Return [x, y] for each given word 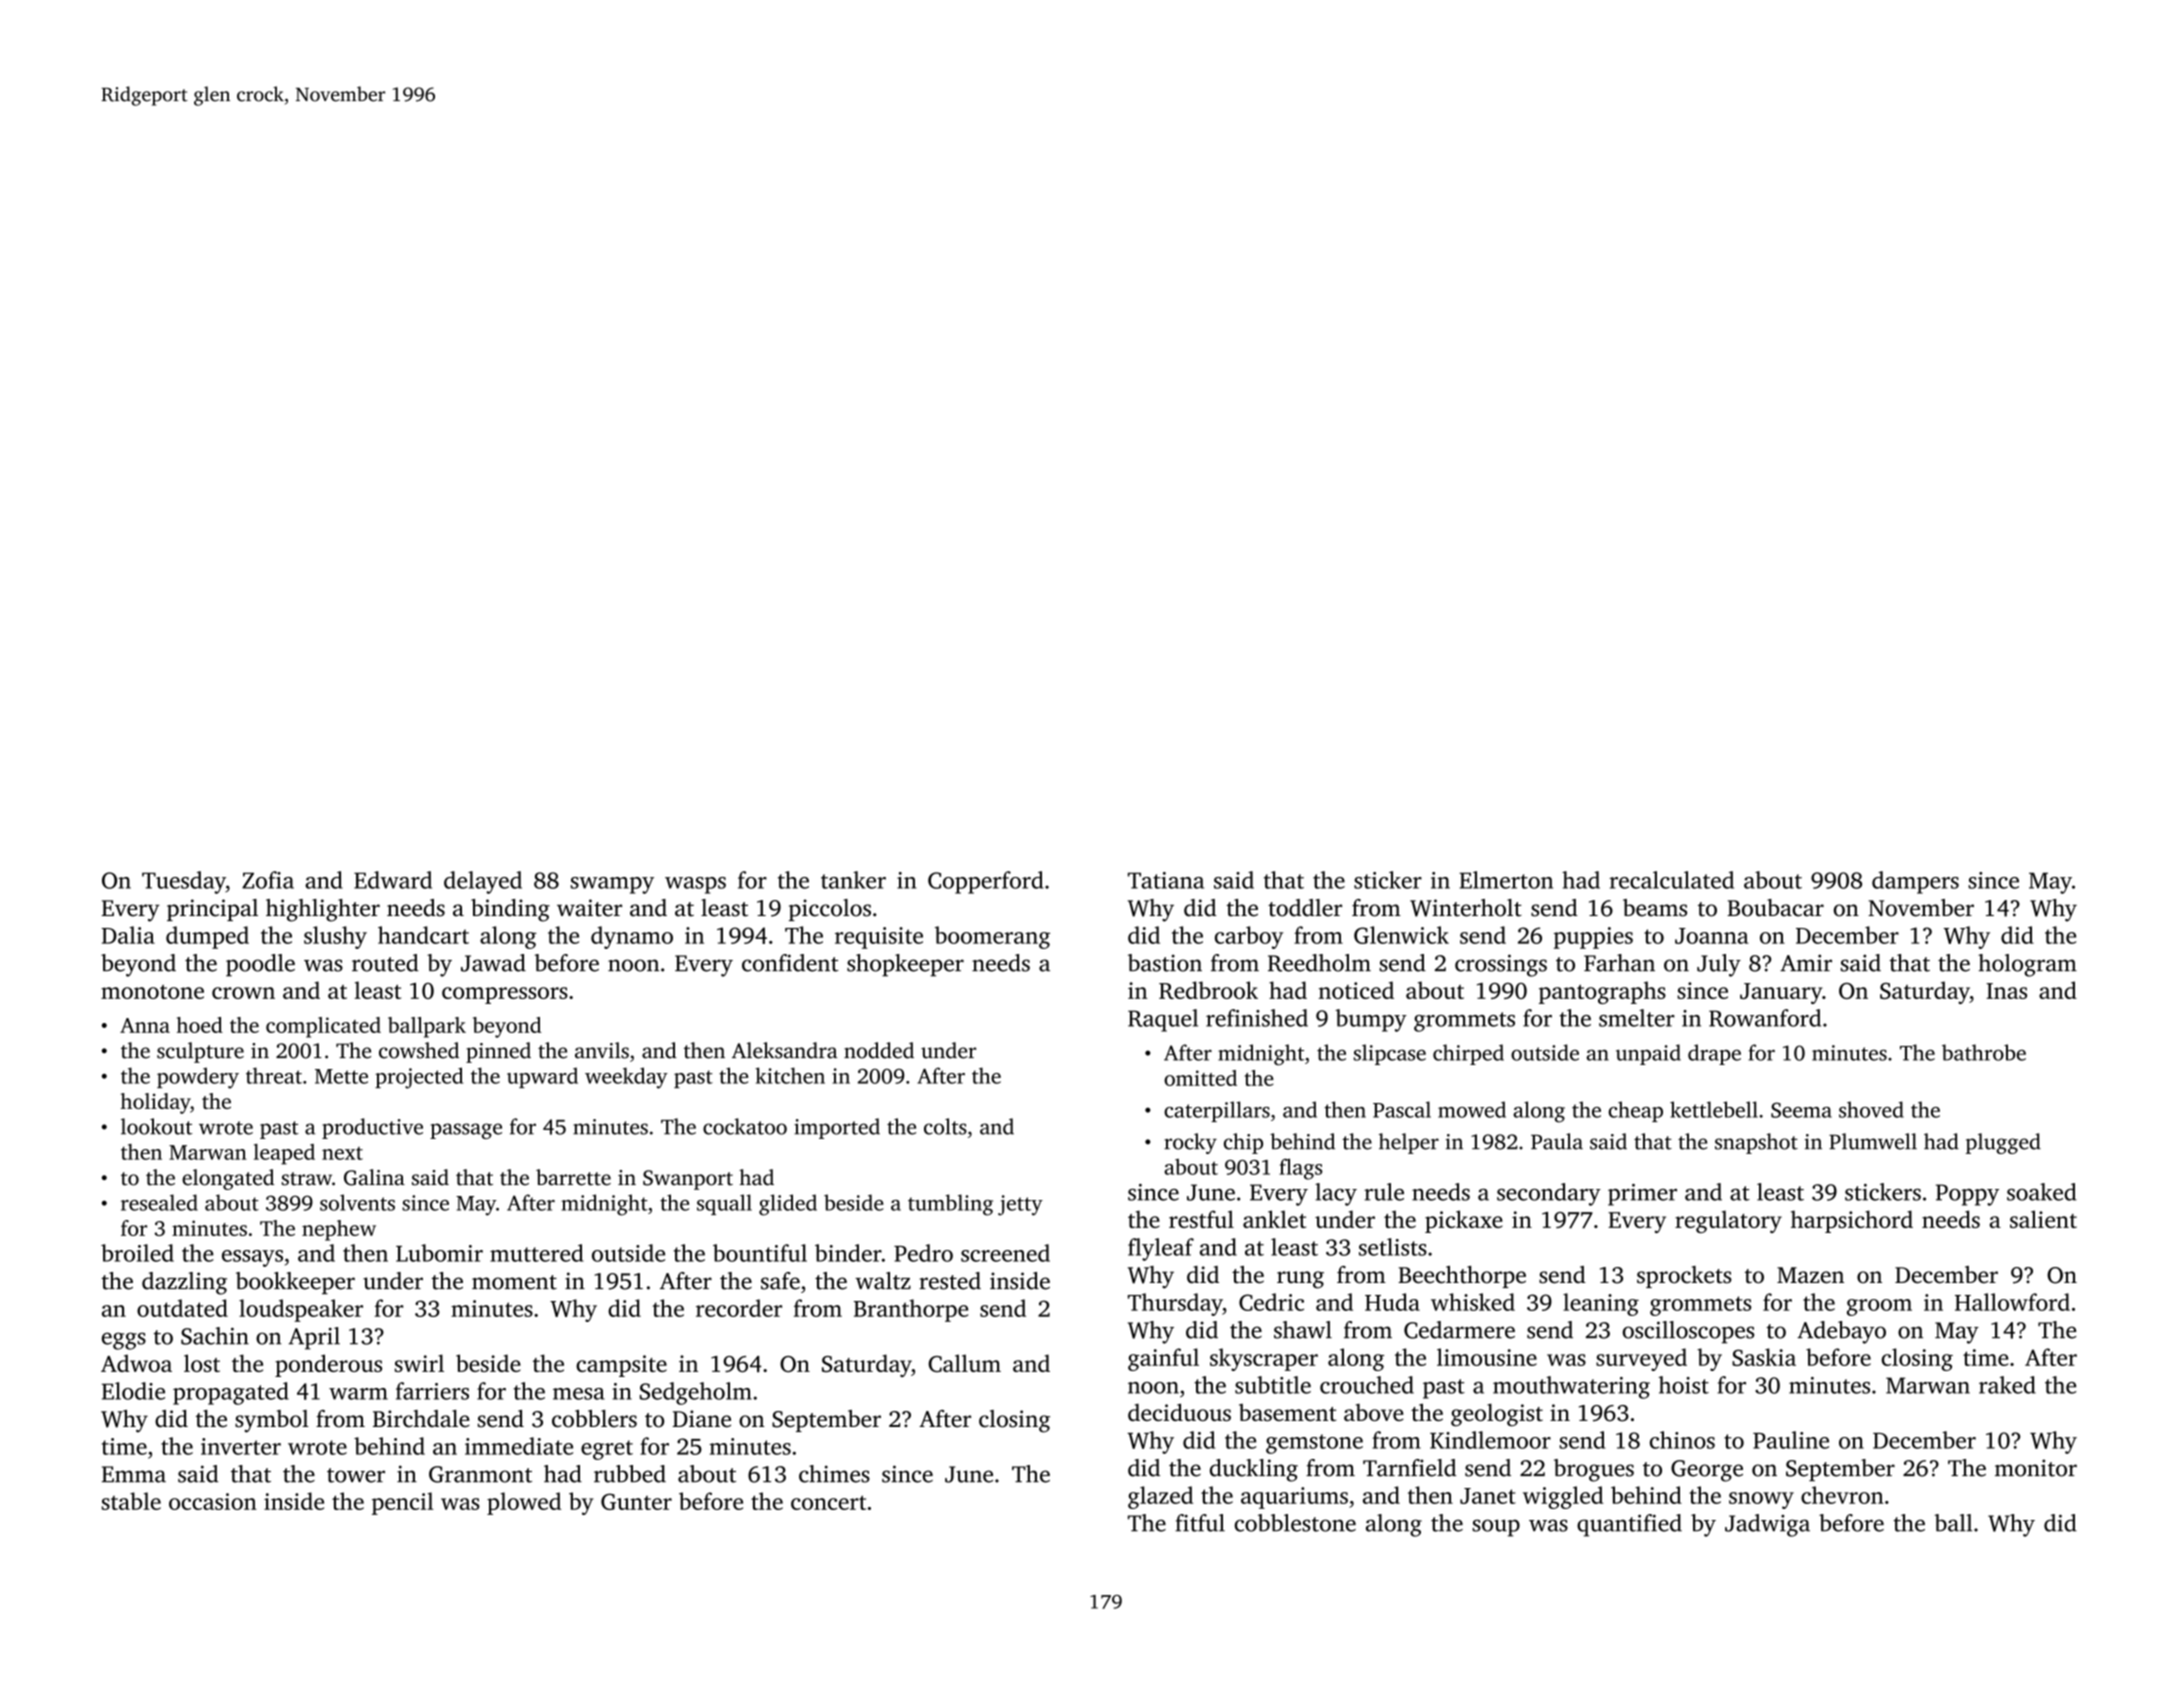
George [1707, 1471]
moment [514, 1282]
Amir [1806, 962]
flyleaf [1161, 1249]
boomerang [992, 937]
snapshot [1756, 1143]
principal [212, 910]
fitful [1200, 1523]
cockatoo [745, 1126]
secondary [1549, 1194]
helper [1409, 1143]
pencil [402, 1503]
